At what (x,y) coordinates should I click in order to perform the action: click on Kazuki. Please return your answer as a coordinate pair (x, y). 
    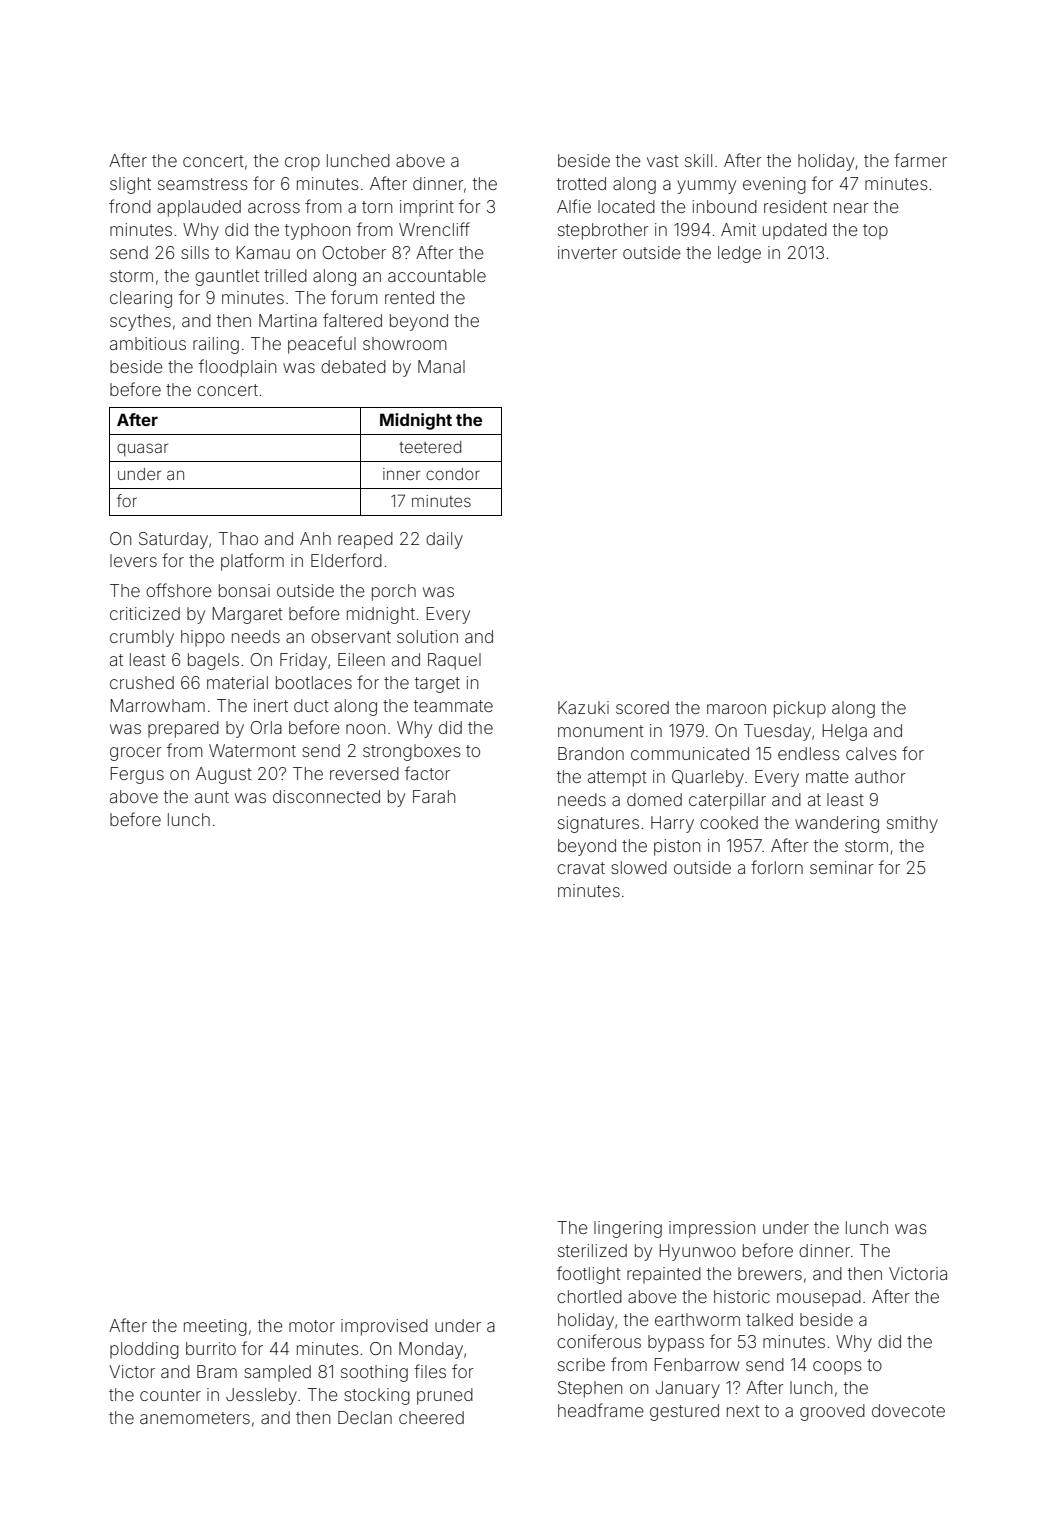
    Looking at the image, I should click on (583, 707).
